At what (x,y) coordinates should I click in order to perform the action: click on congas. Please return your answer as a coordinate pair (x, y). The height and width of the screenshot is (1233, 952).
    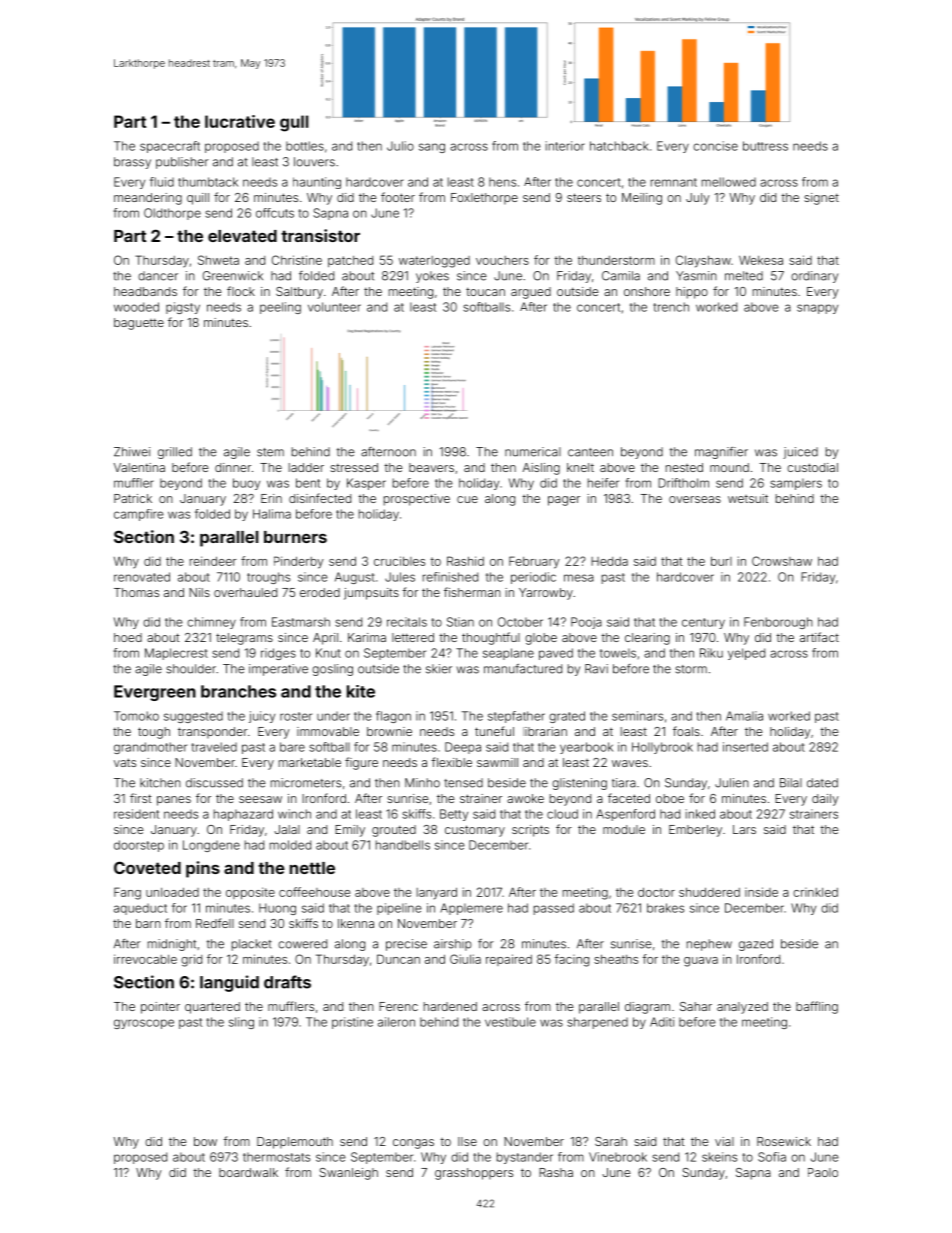
    Looking at the image, I should click on (413, 1144).
